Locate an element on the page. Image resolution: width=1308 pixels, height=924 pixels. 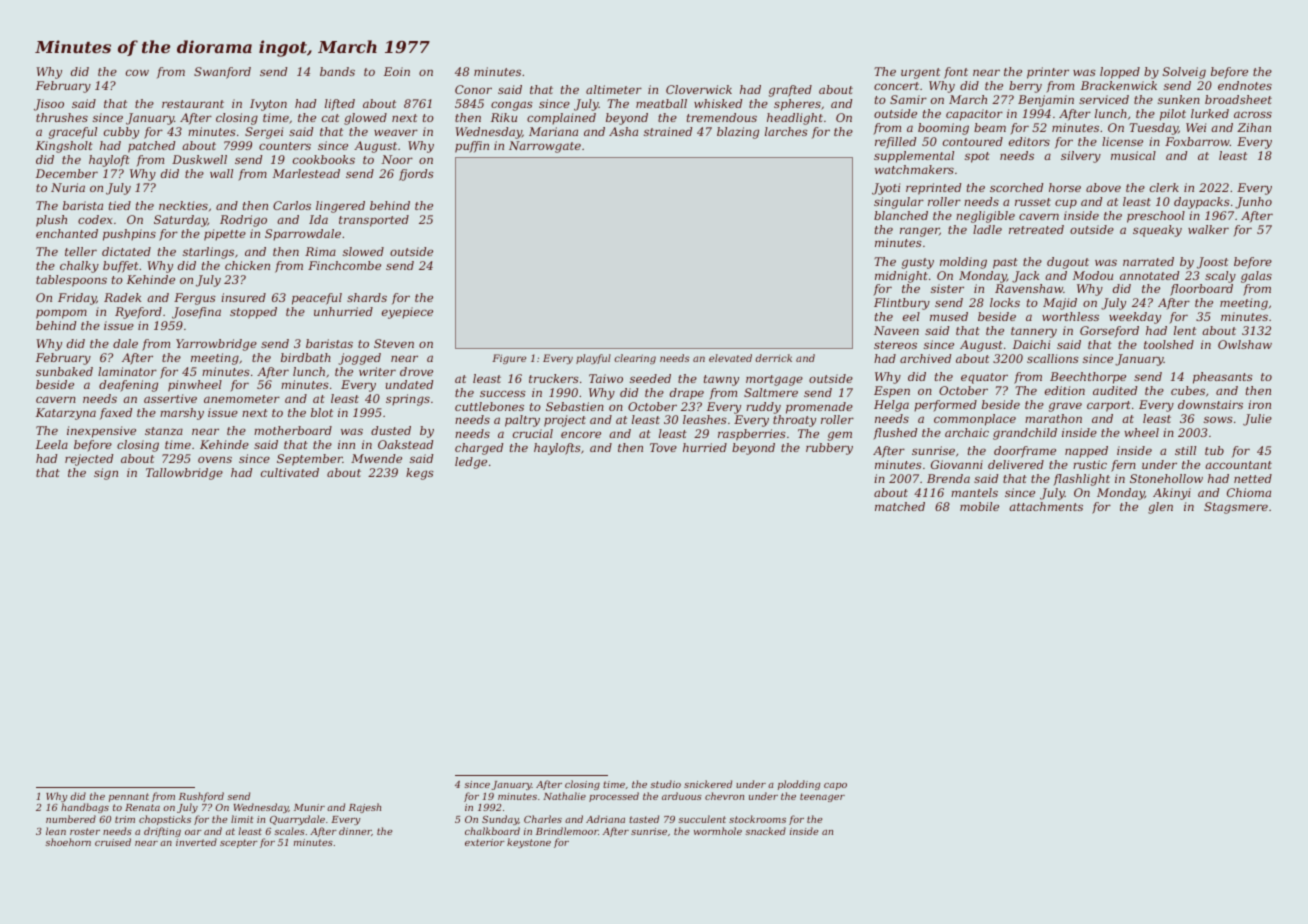
grafted is located at coordinates (790, 91).
